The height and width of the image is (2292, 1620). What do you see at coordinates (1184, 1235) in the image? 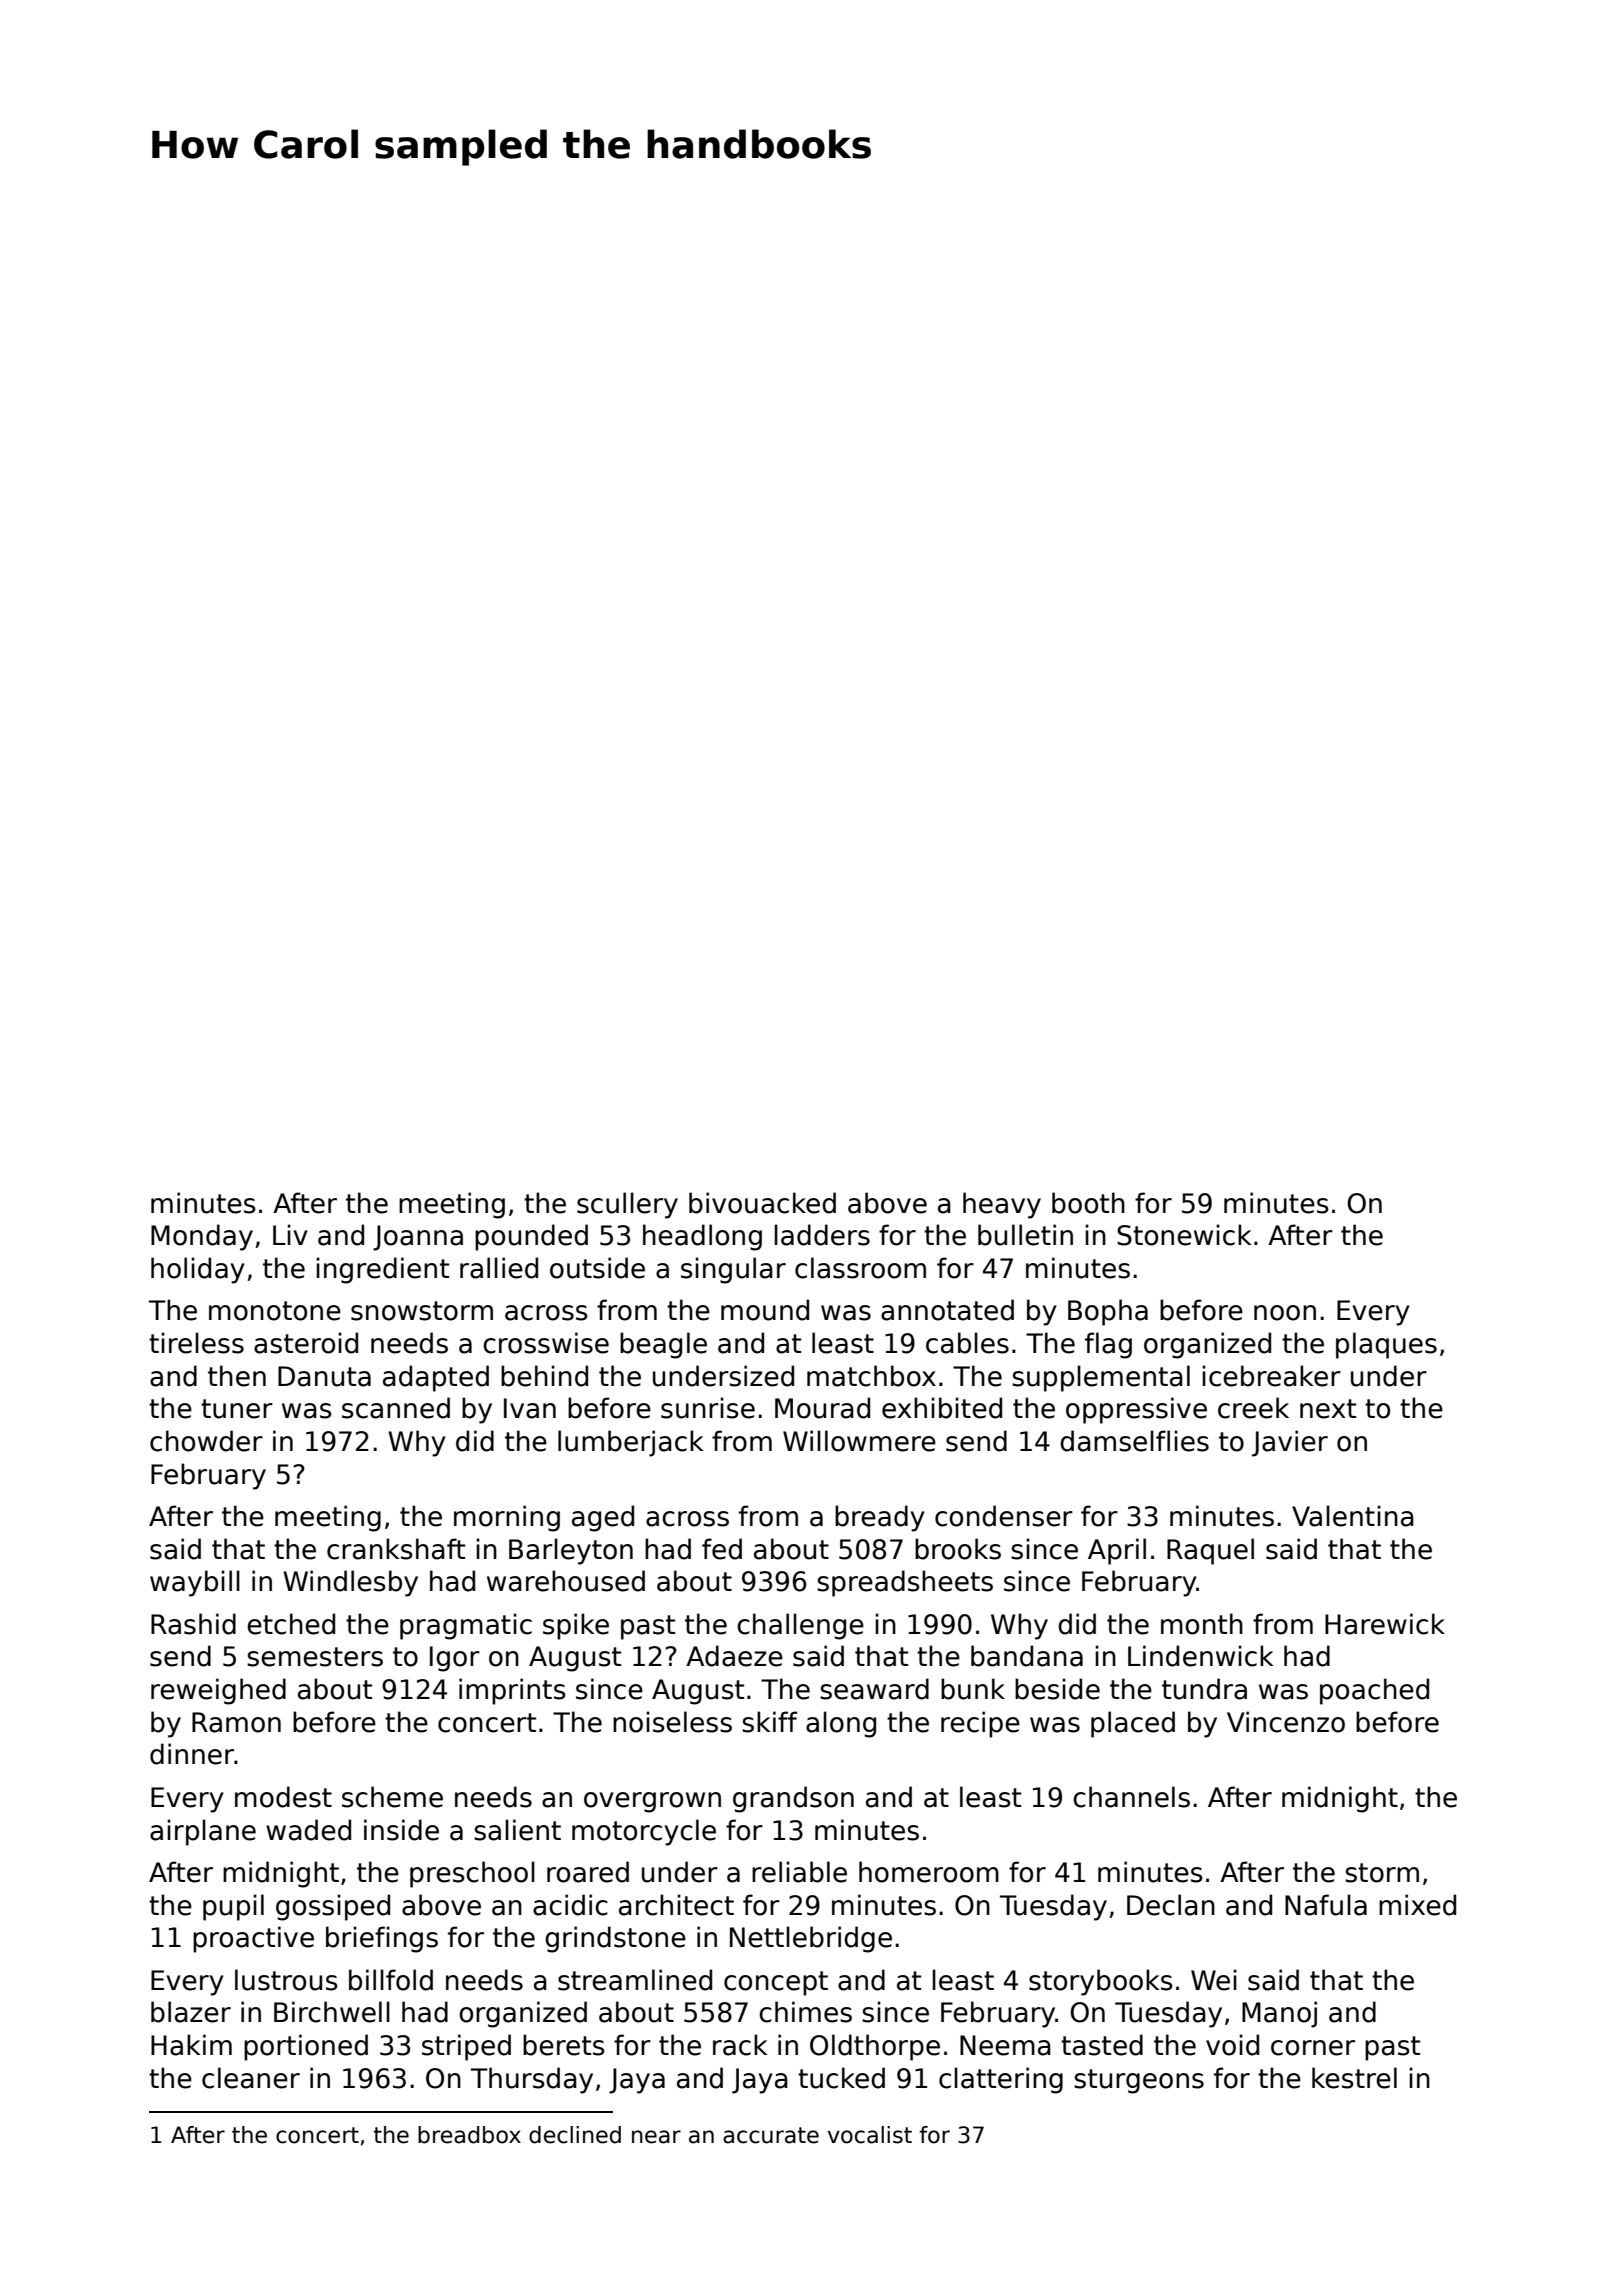
I see `Stonewick` at bounding box center [1184, 1235].
